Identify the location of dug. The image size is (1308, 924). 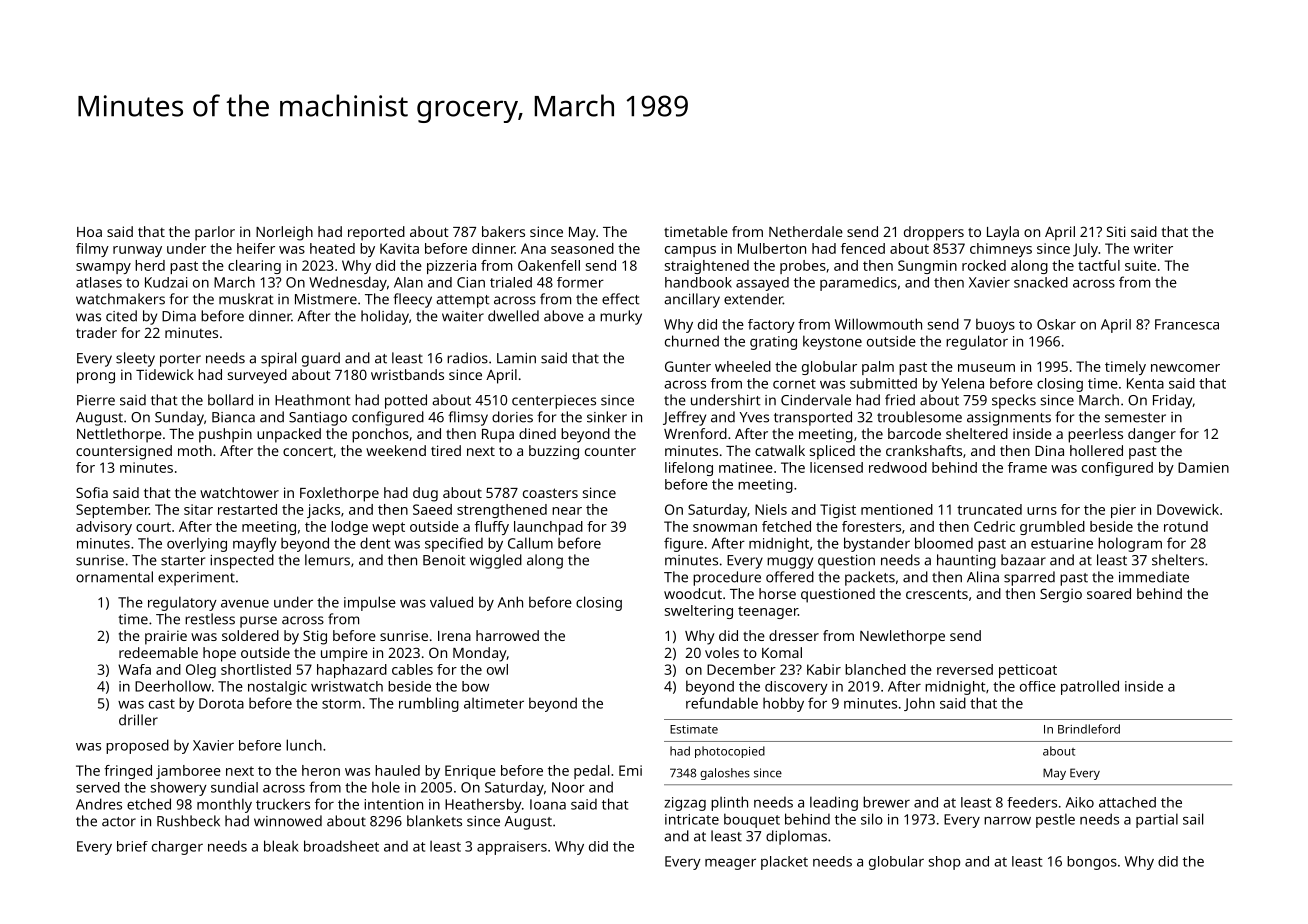
(425, 494).
